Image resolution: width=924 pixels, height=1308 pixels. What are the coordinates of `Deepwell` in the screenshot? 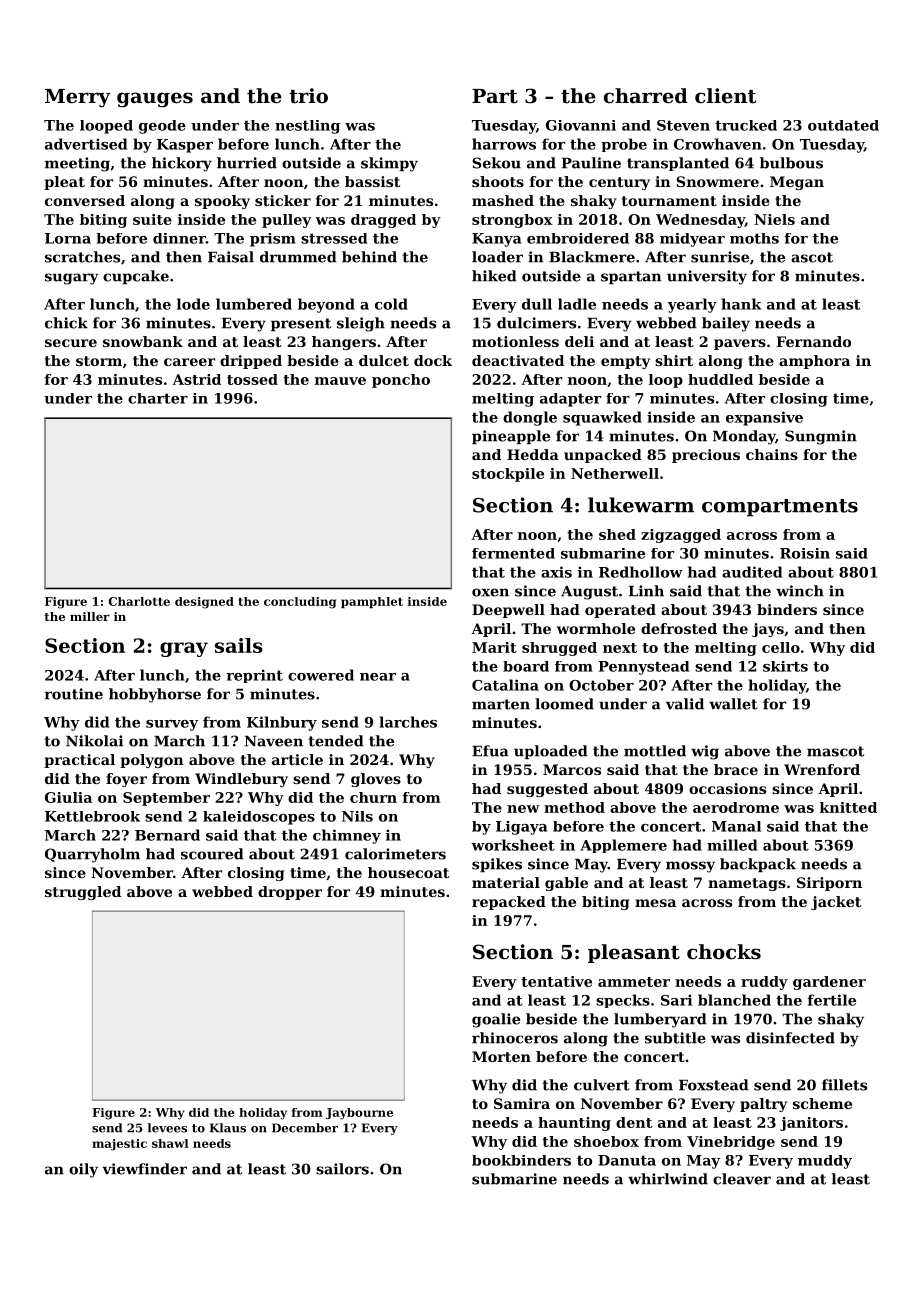 It's located at (508, 611).
